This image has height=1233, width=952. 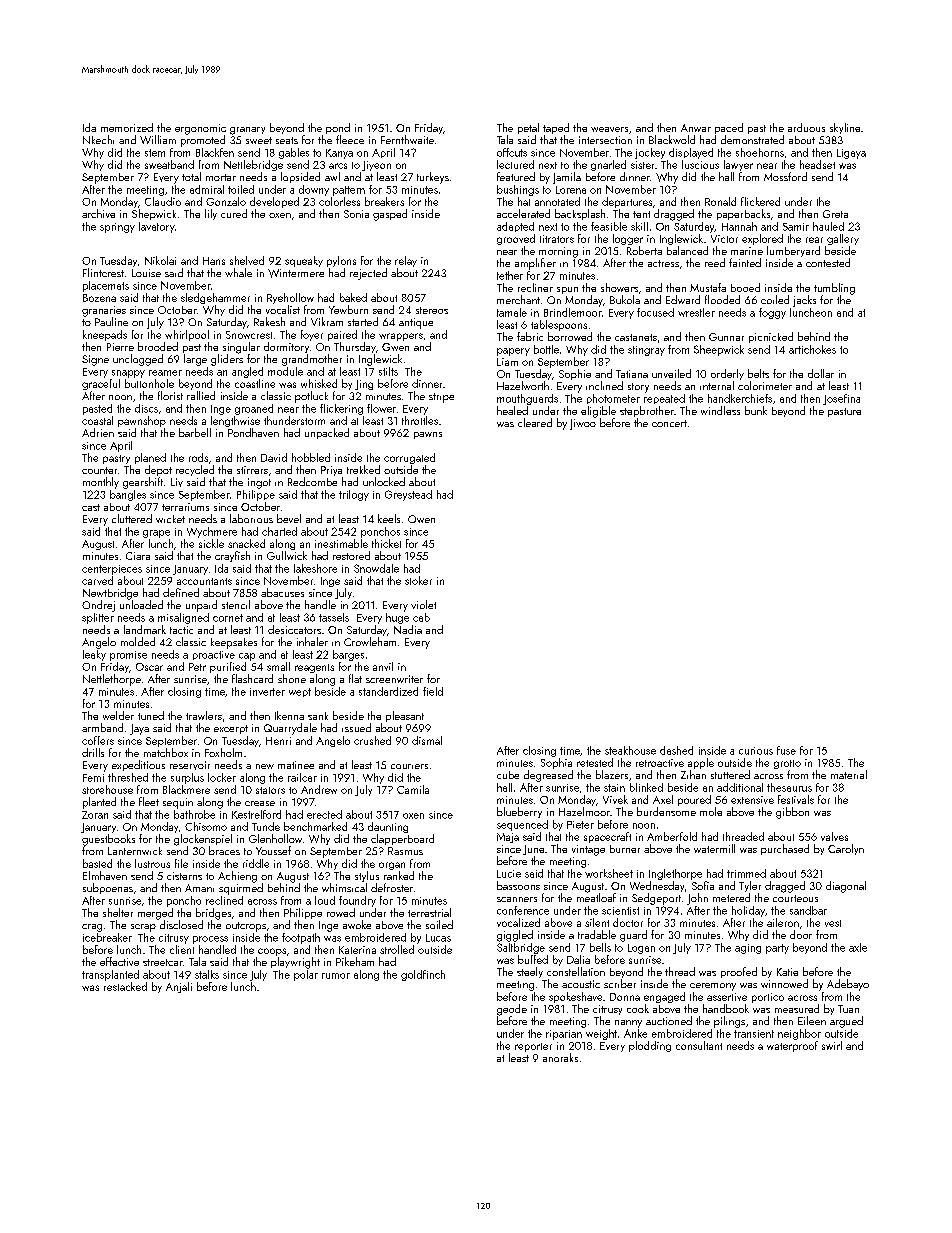 What do you see at coordinates (119, 961) in the image?
I see `effective` at bounding box center [119, 961].
